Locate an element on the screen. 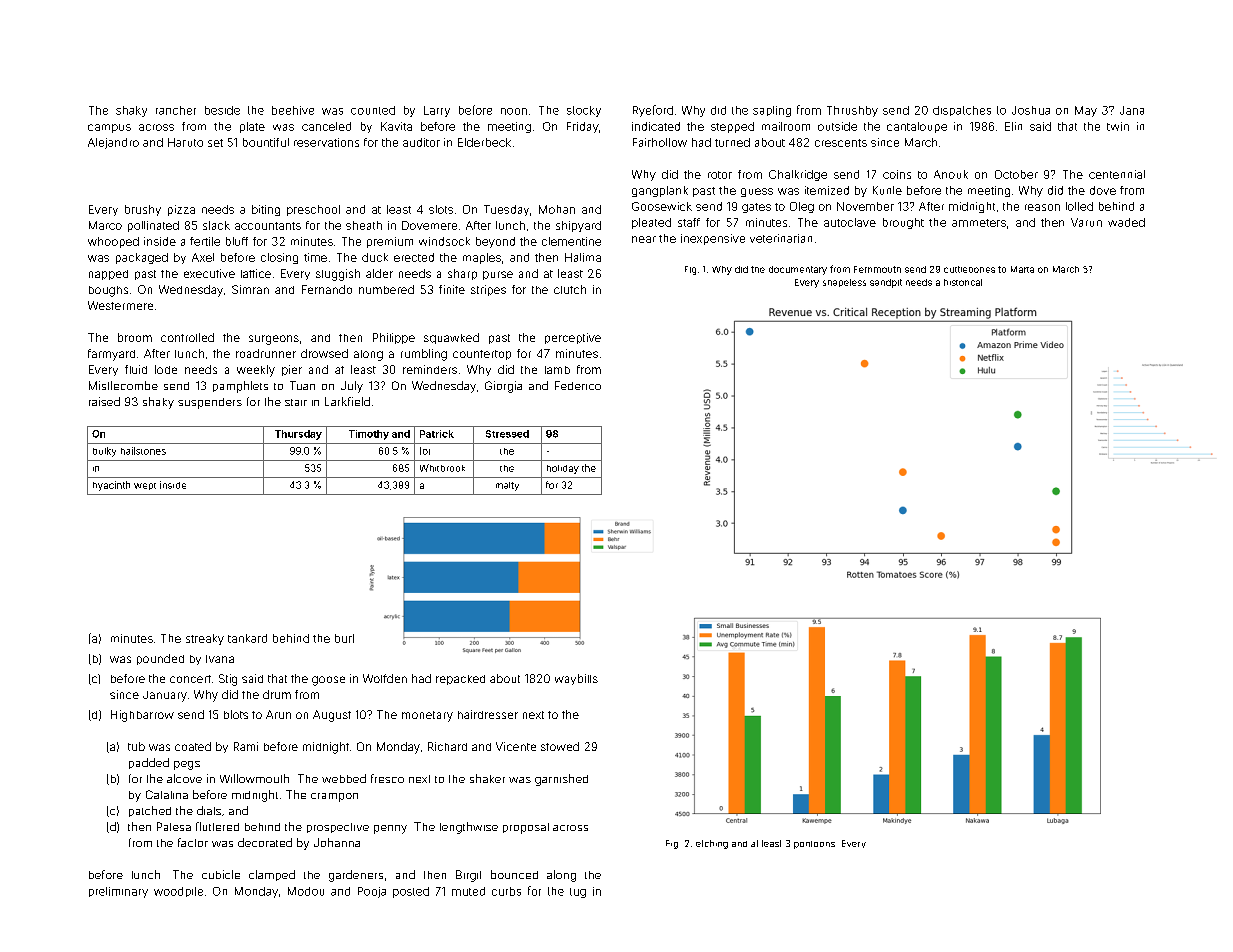  Larkfield is located at coordinates (347, 401).
